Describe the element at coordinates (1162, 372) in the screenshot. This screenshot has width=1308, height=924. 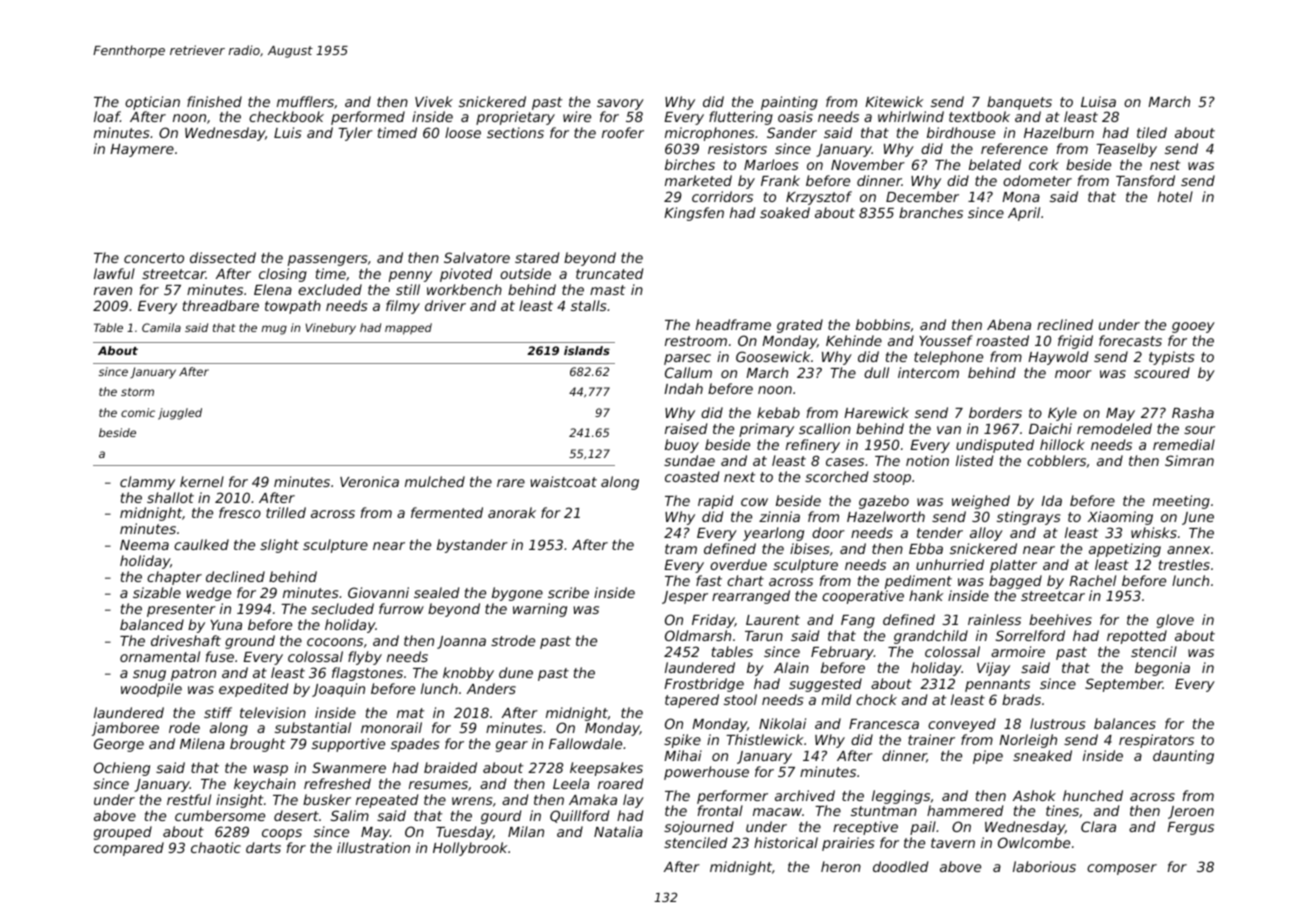
I see `scoured` at that location.
